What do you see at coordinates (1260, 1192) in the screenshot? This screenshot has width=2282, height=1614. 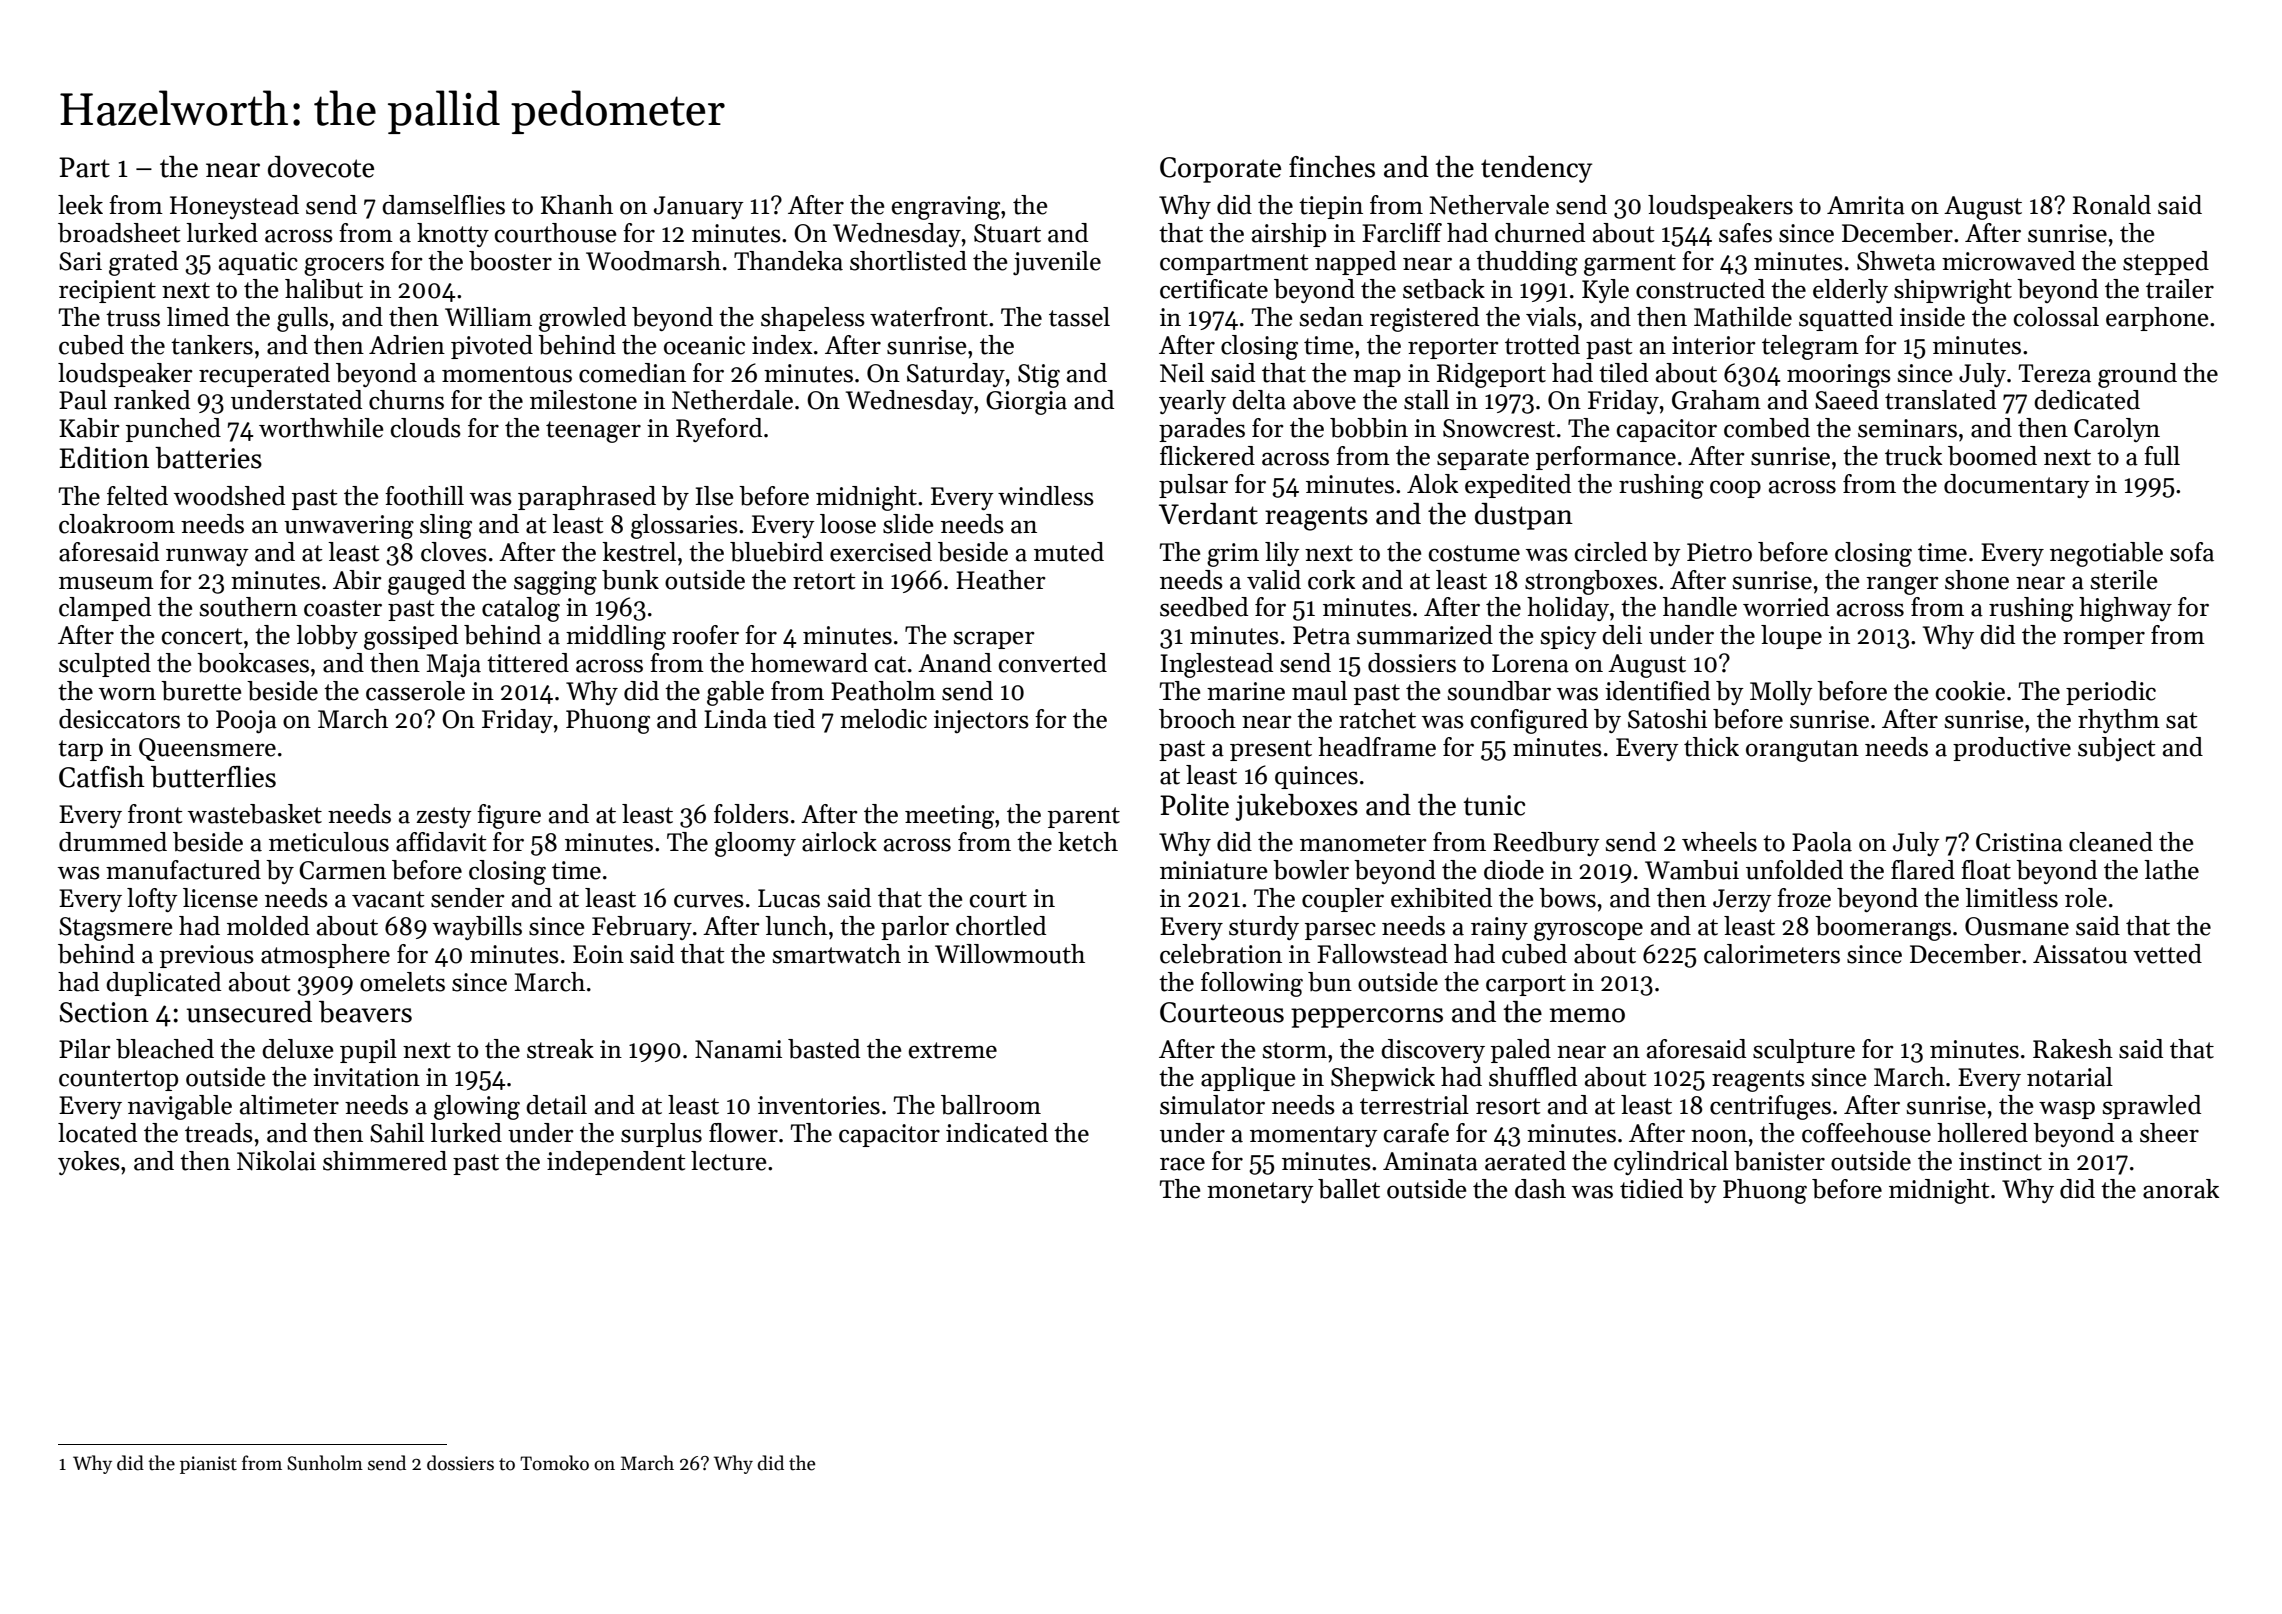 I see `monetary` at bounding box center [1260, 1192].
